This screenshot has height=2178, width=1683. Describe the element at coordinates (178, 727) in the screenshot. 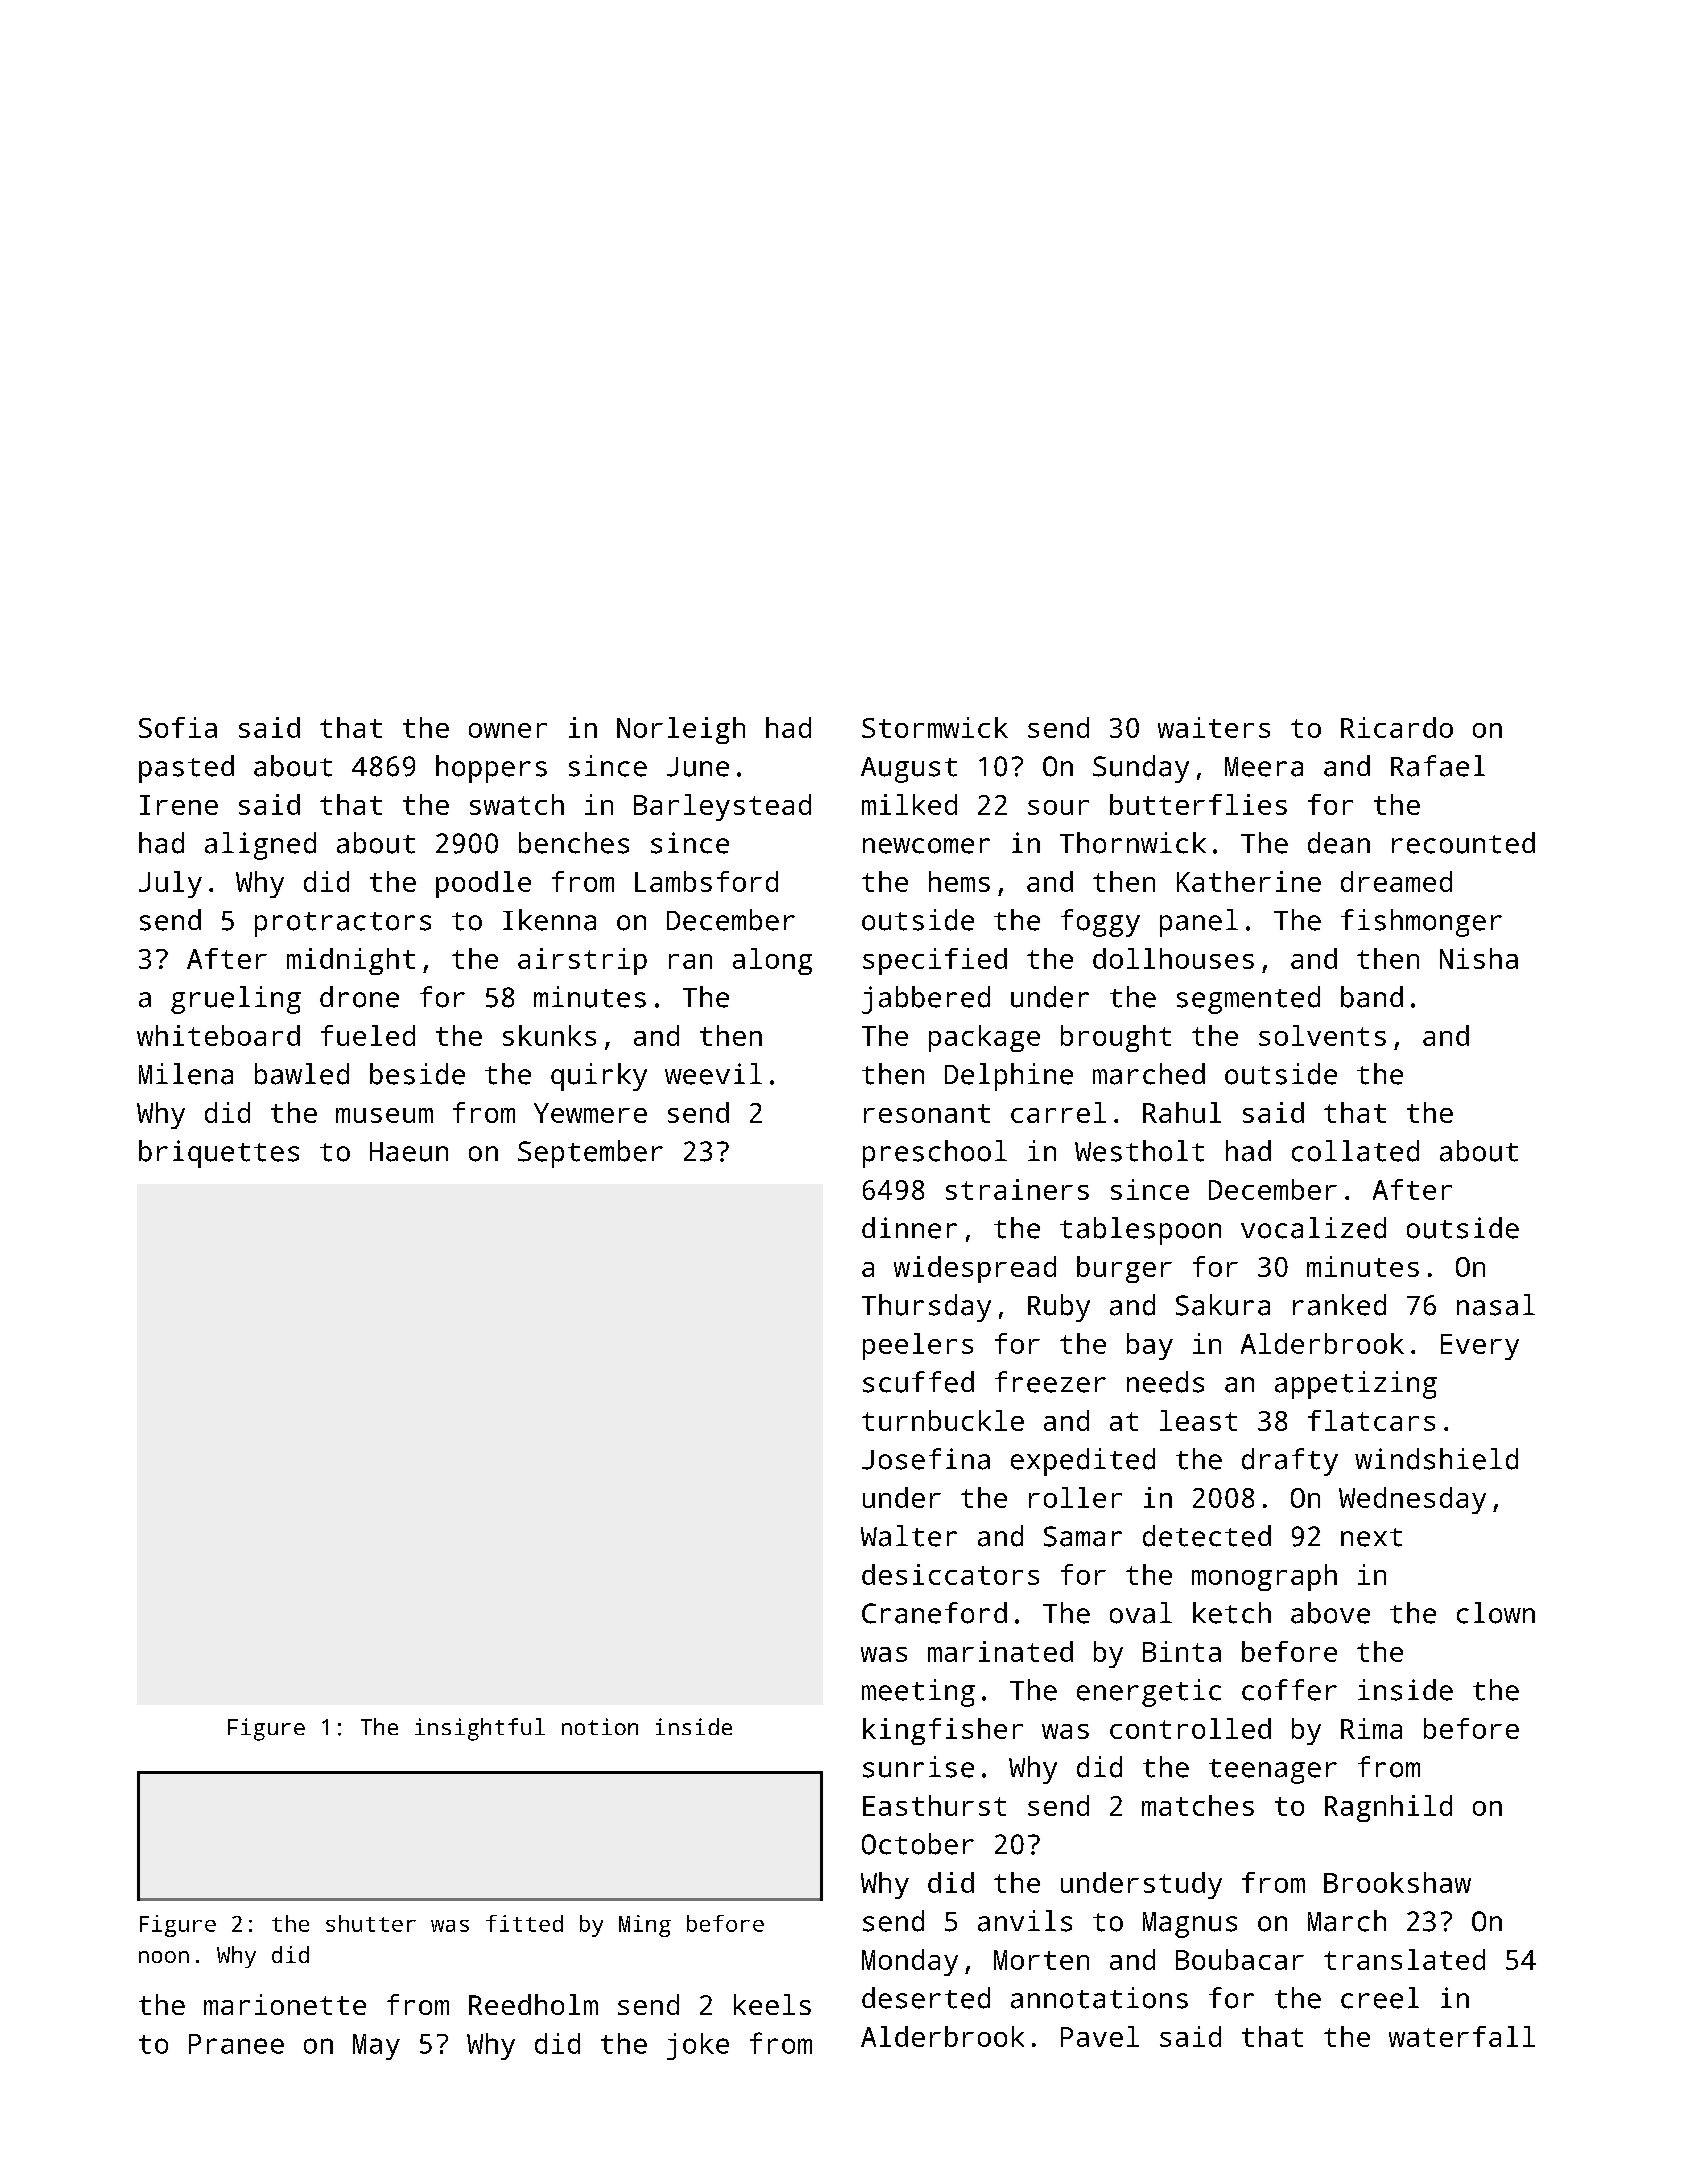

I see `Sofia` at that location.
